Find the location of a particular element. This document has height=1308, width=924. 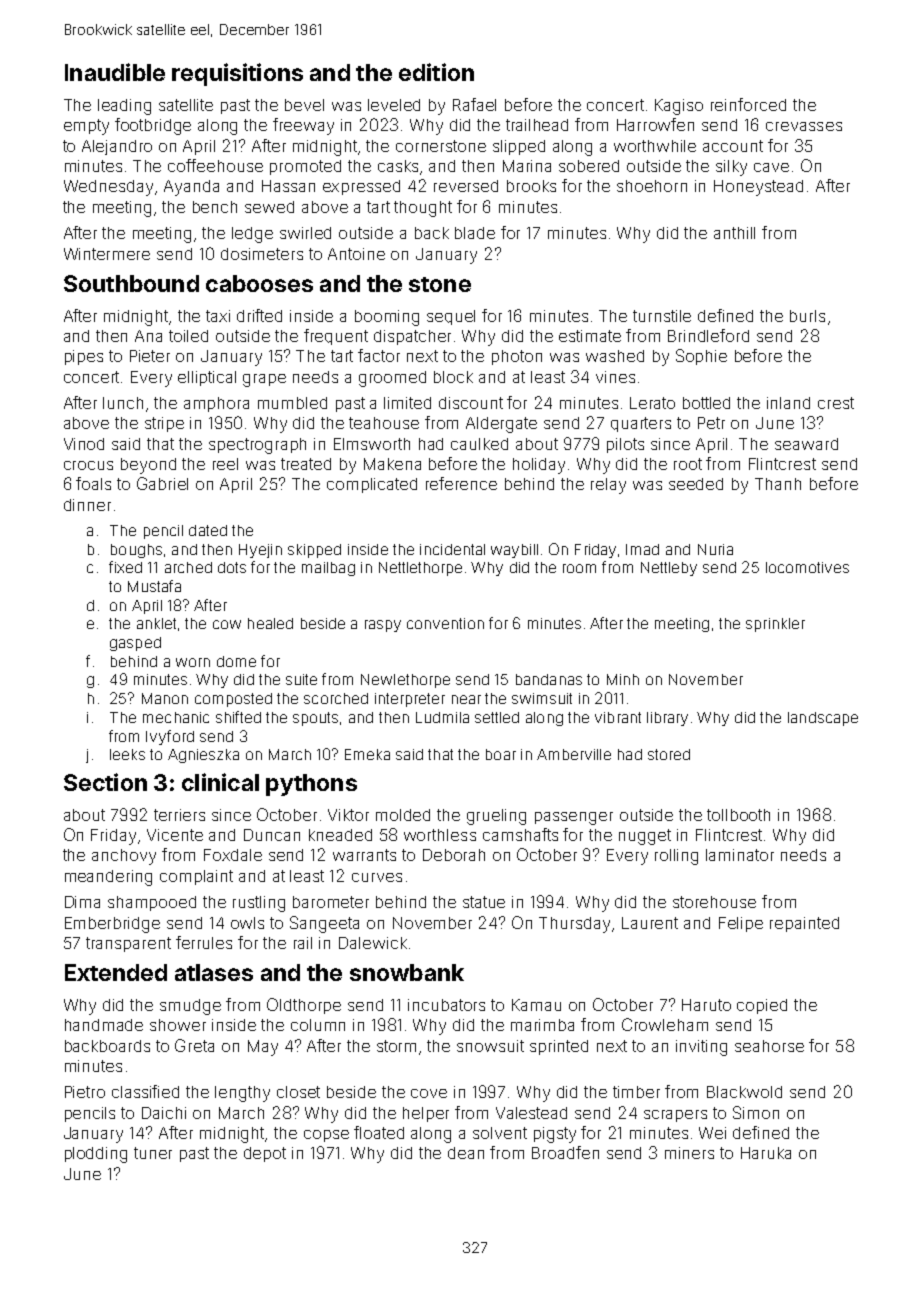

crevasses is located at coordinates (804, 126).
